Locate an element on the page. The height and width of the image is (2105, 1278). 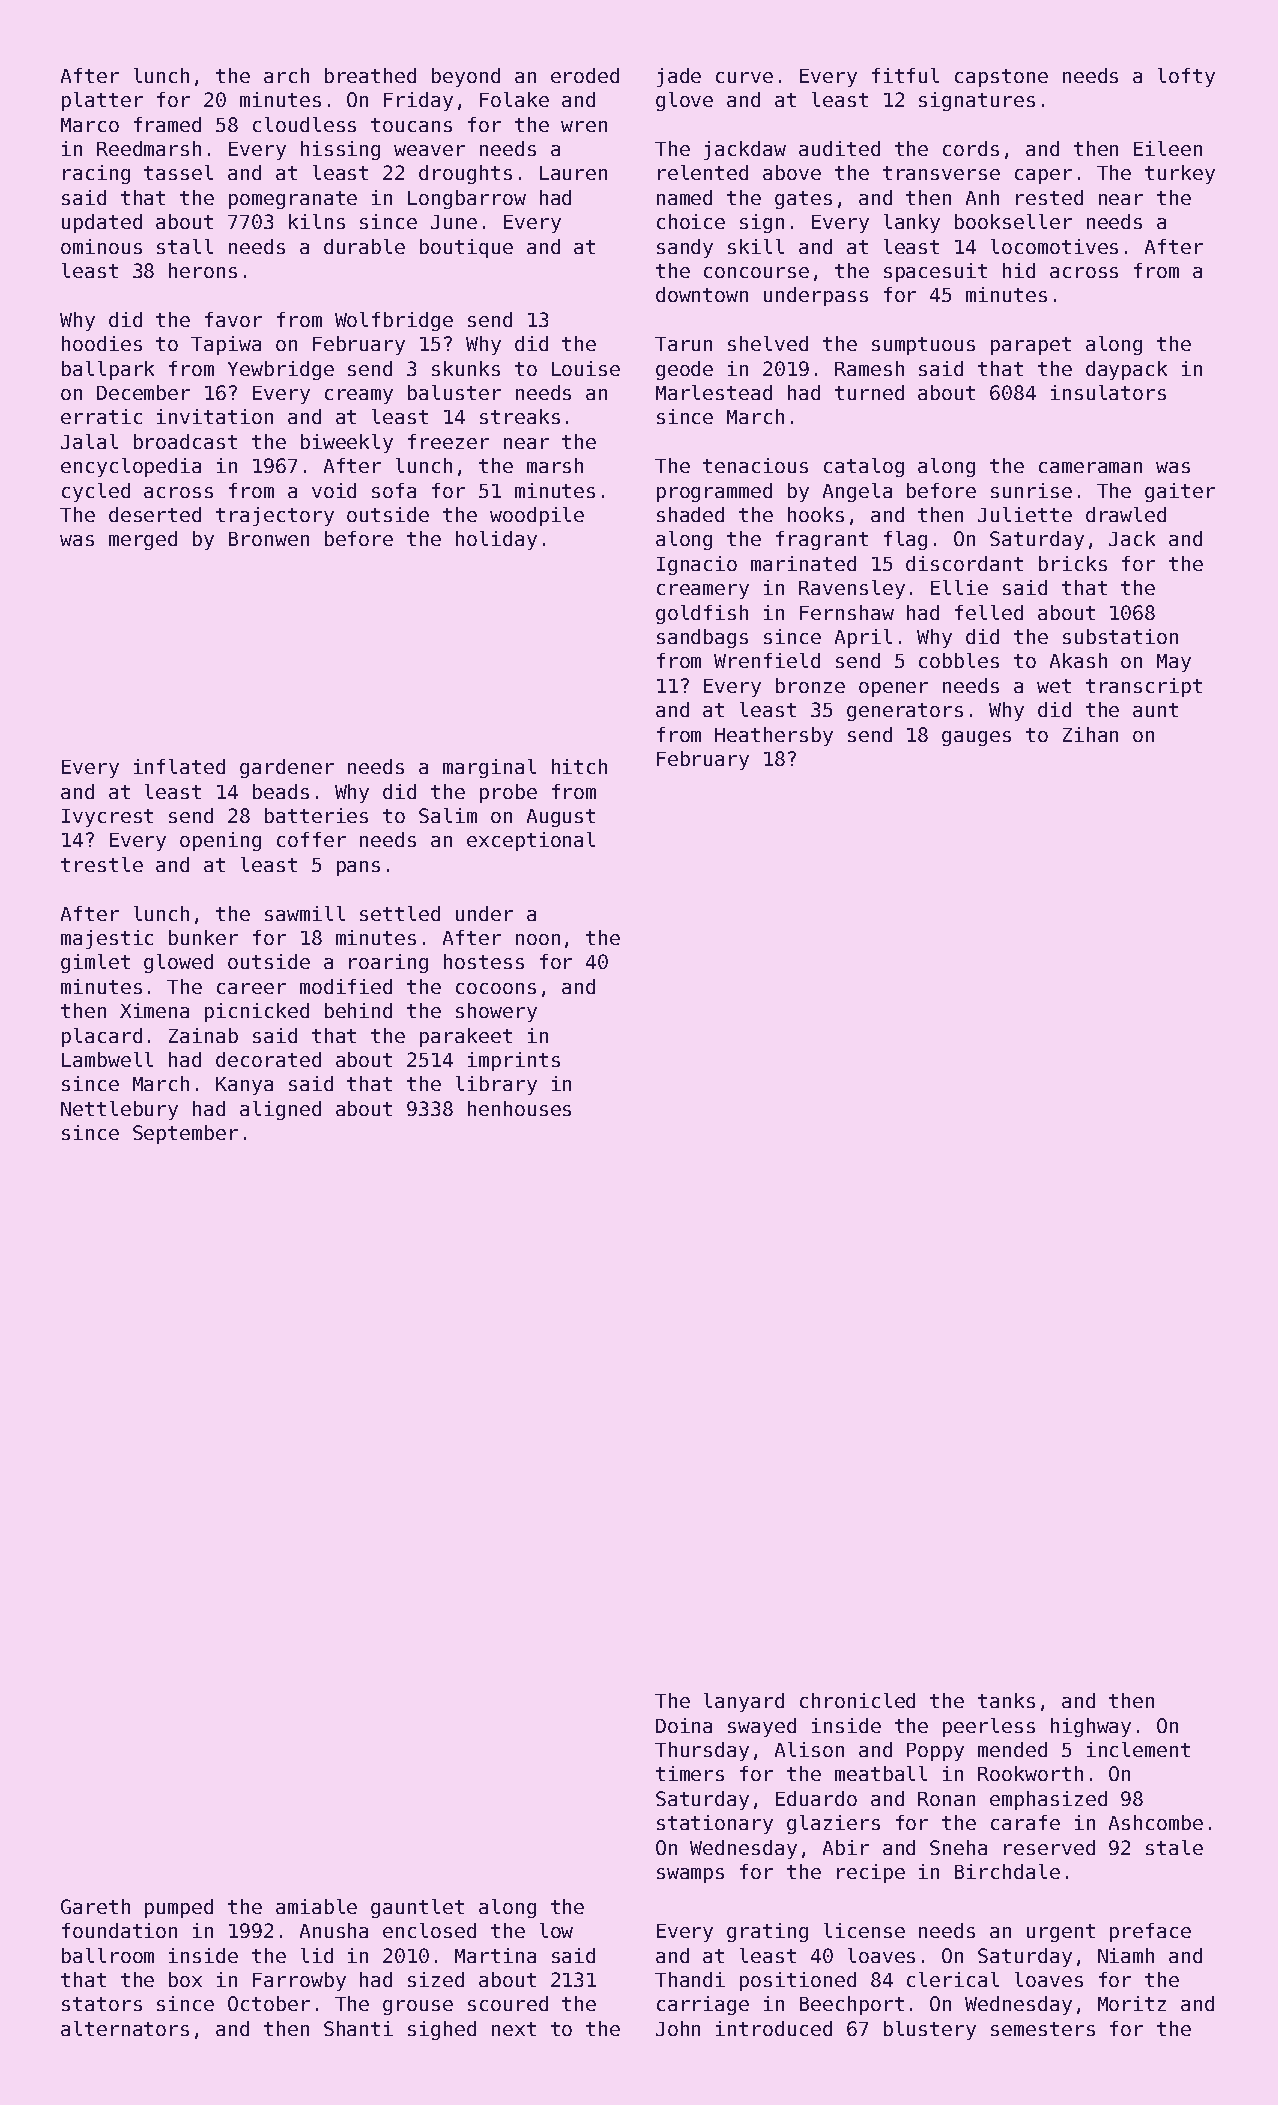
Doina is located at coordinates (684, 1725).
